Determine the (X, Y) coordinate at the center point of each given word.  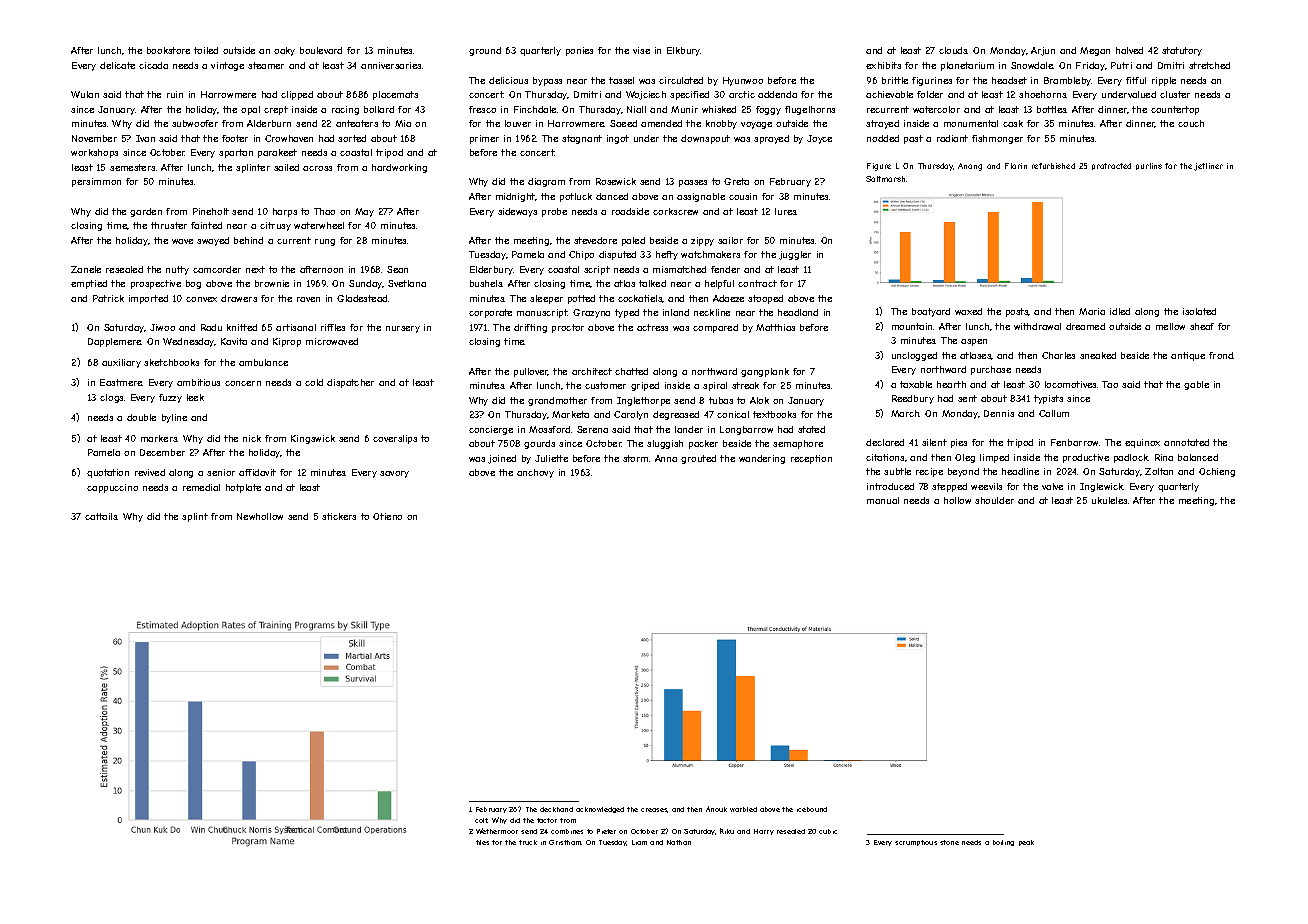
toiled (206, 50)
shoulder (994, 500)
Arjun (1043, 51)
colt (481, 820)
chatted (631, 371)
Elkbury (684, 51)
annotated (1186, 442)
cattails (101, 516)
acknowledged (600, 810)
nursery (403, 329)
